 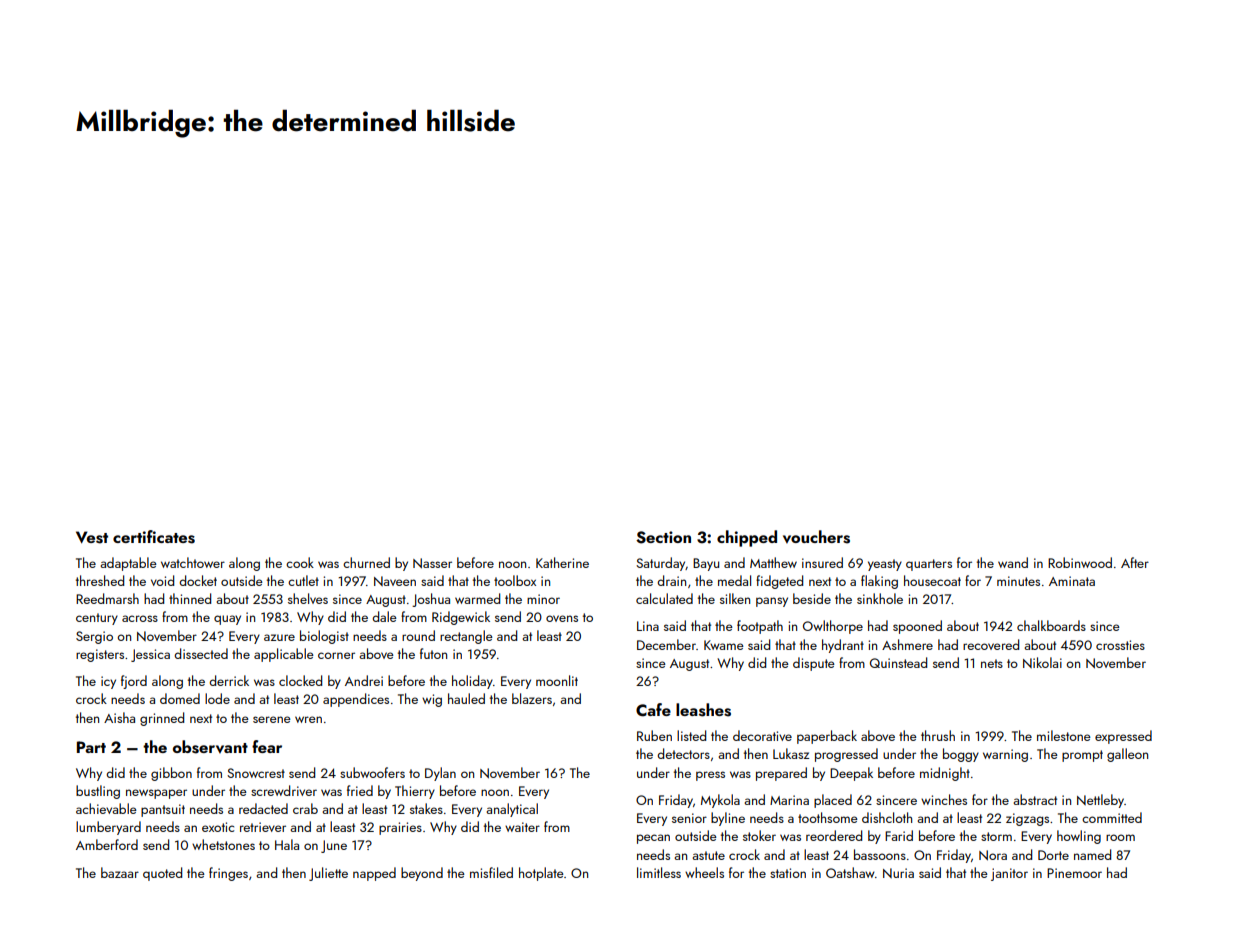 What do you see at coordinates (210, 747) in the page?
I see `observant` at bounding box center [210, 747].
